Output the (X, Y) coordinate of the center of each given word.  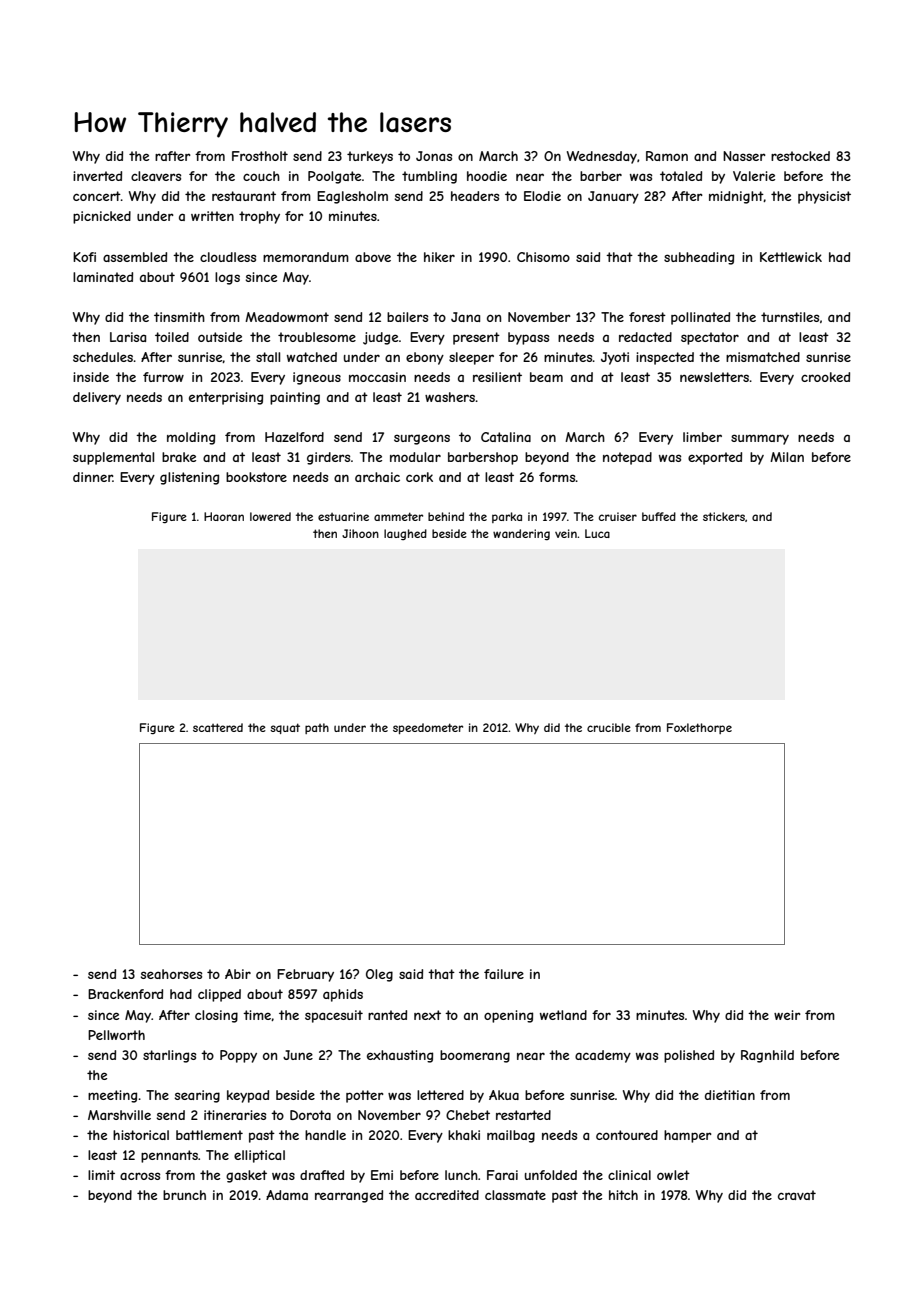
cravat (797, 1195)
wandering (521, 534)
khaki (464, 1135)
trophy (259, 217)
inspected (665, 358)
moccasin (377, 377)
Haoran (224, 516)
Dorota (310, 1115)
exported (715, 458)
